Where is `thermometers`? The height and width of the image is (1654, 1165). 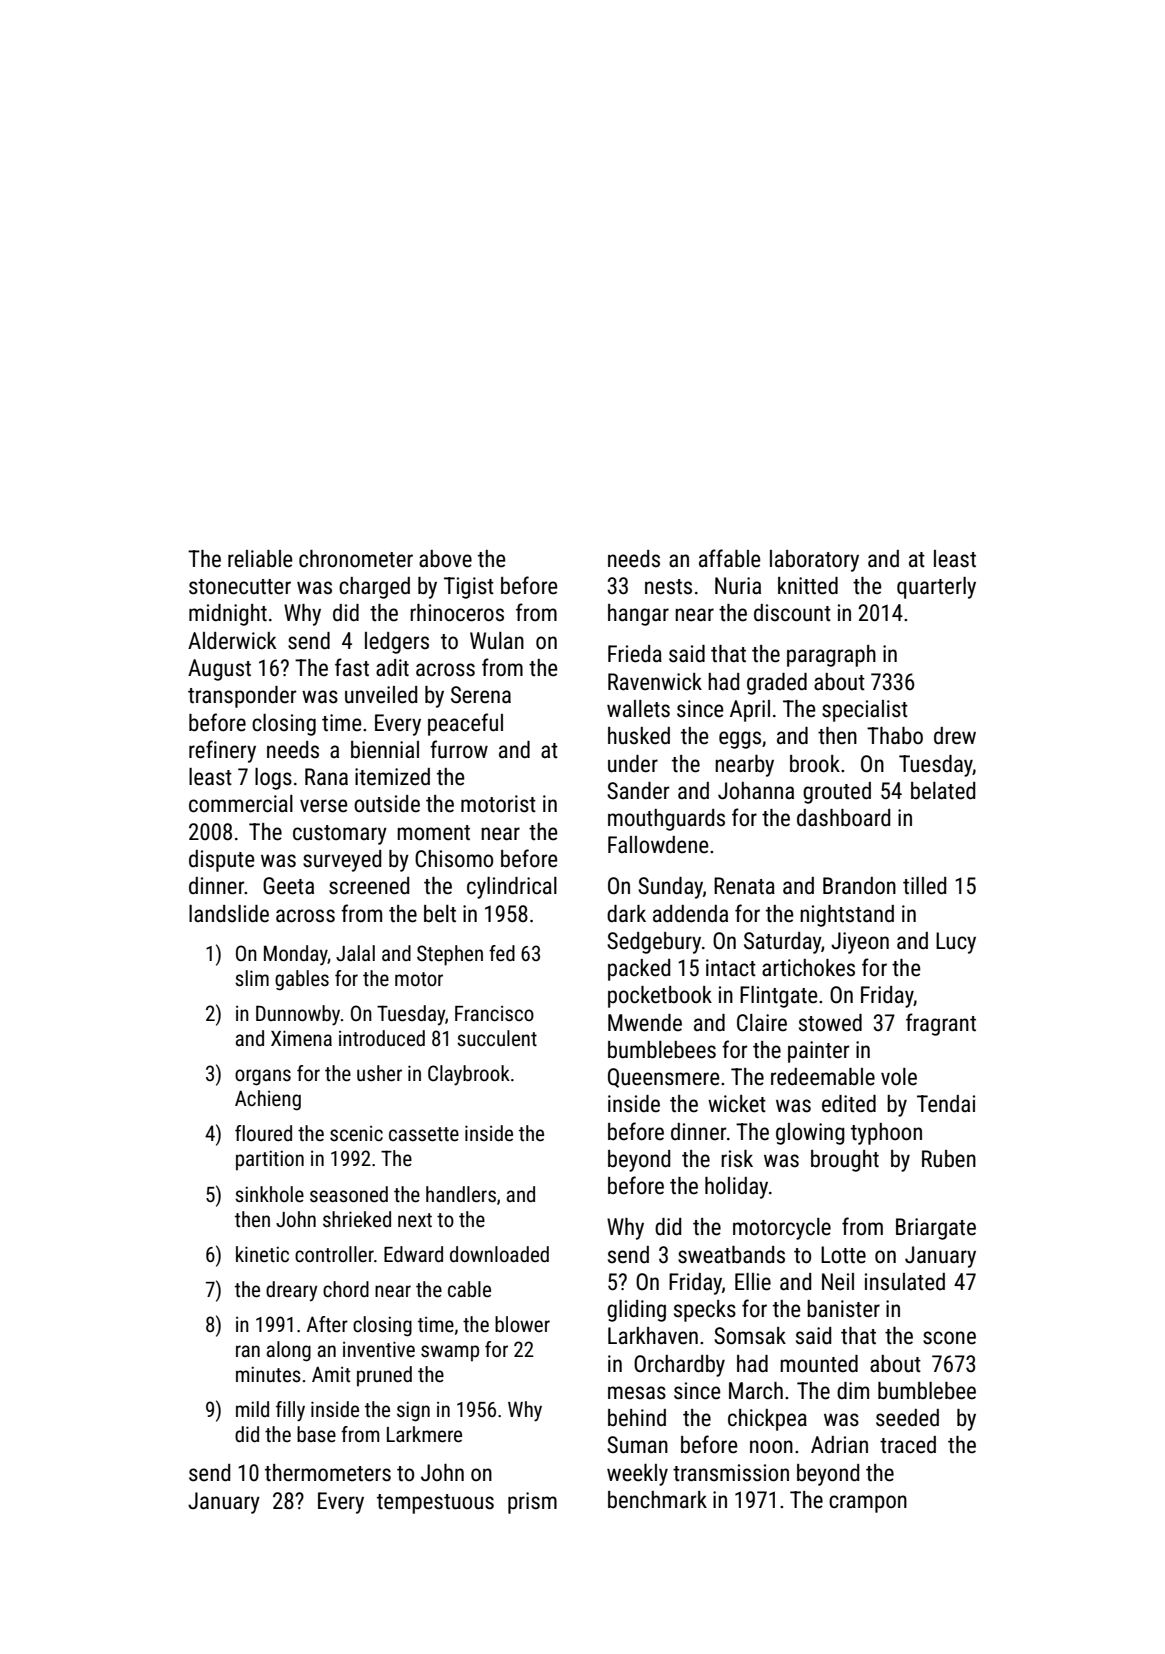 thermometers is located at coordinates (328, 1473).
